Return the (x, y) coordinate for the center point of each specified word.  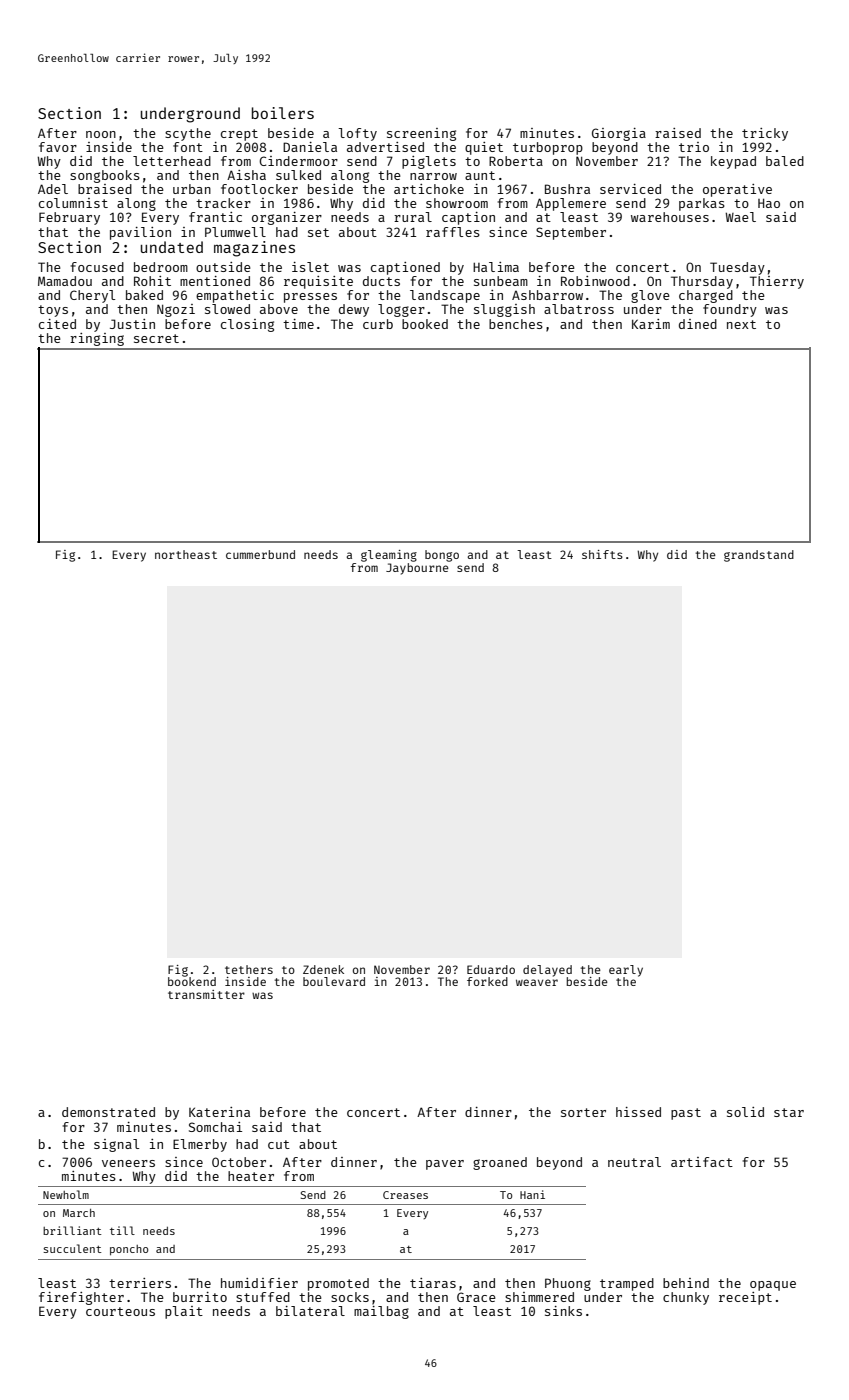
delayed (547, 971)
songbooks (105, 176)
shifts (602, 554)
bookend (192, 981)
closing (247, 325)
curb (378, 324)
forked (487, 981)
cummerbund (260, 554)
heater (251, 1176)
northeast (186, 554)
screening (421, 134)
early (626, 971)
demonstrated (108, 1112)
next (741, 324)
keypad (733, 162)
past (686, 1114)
